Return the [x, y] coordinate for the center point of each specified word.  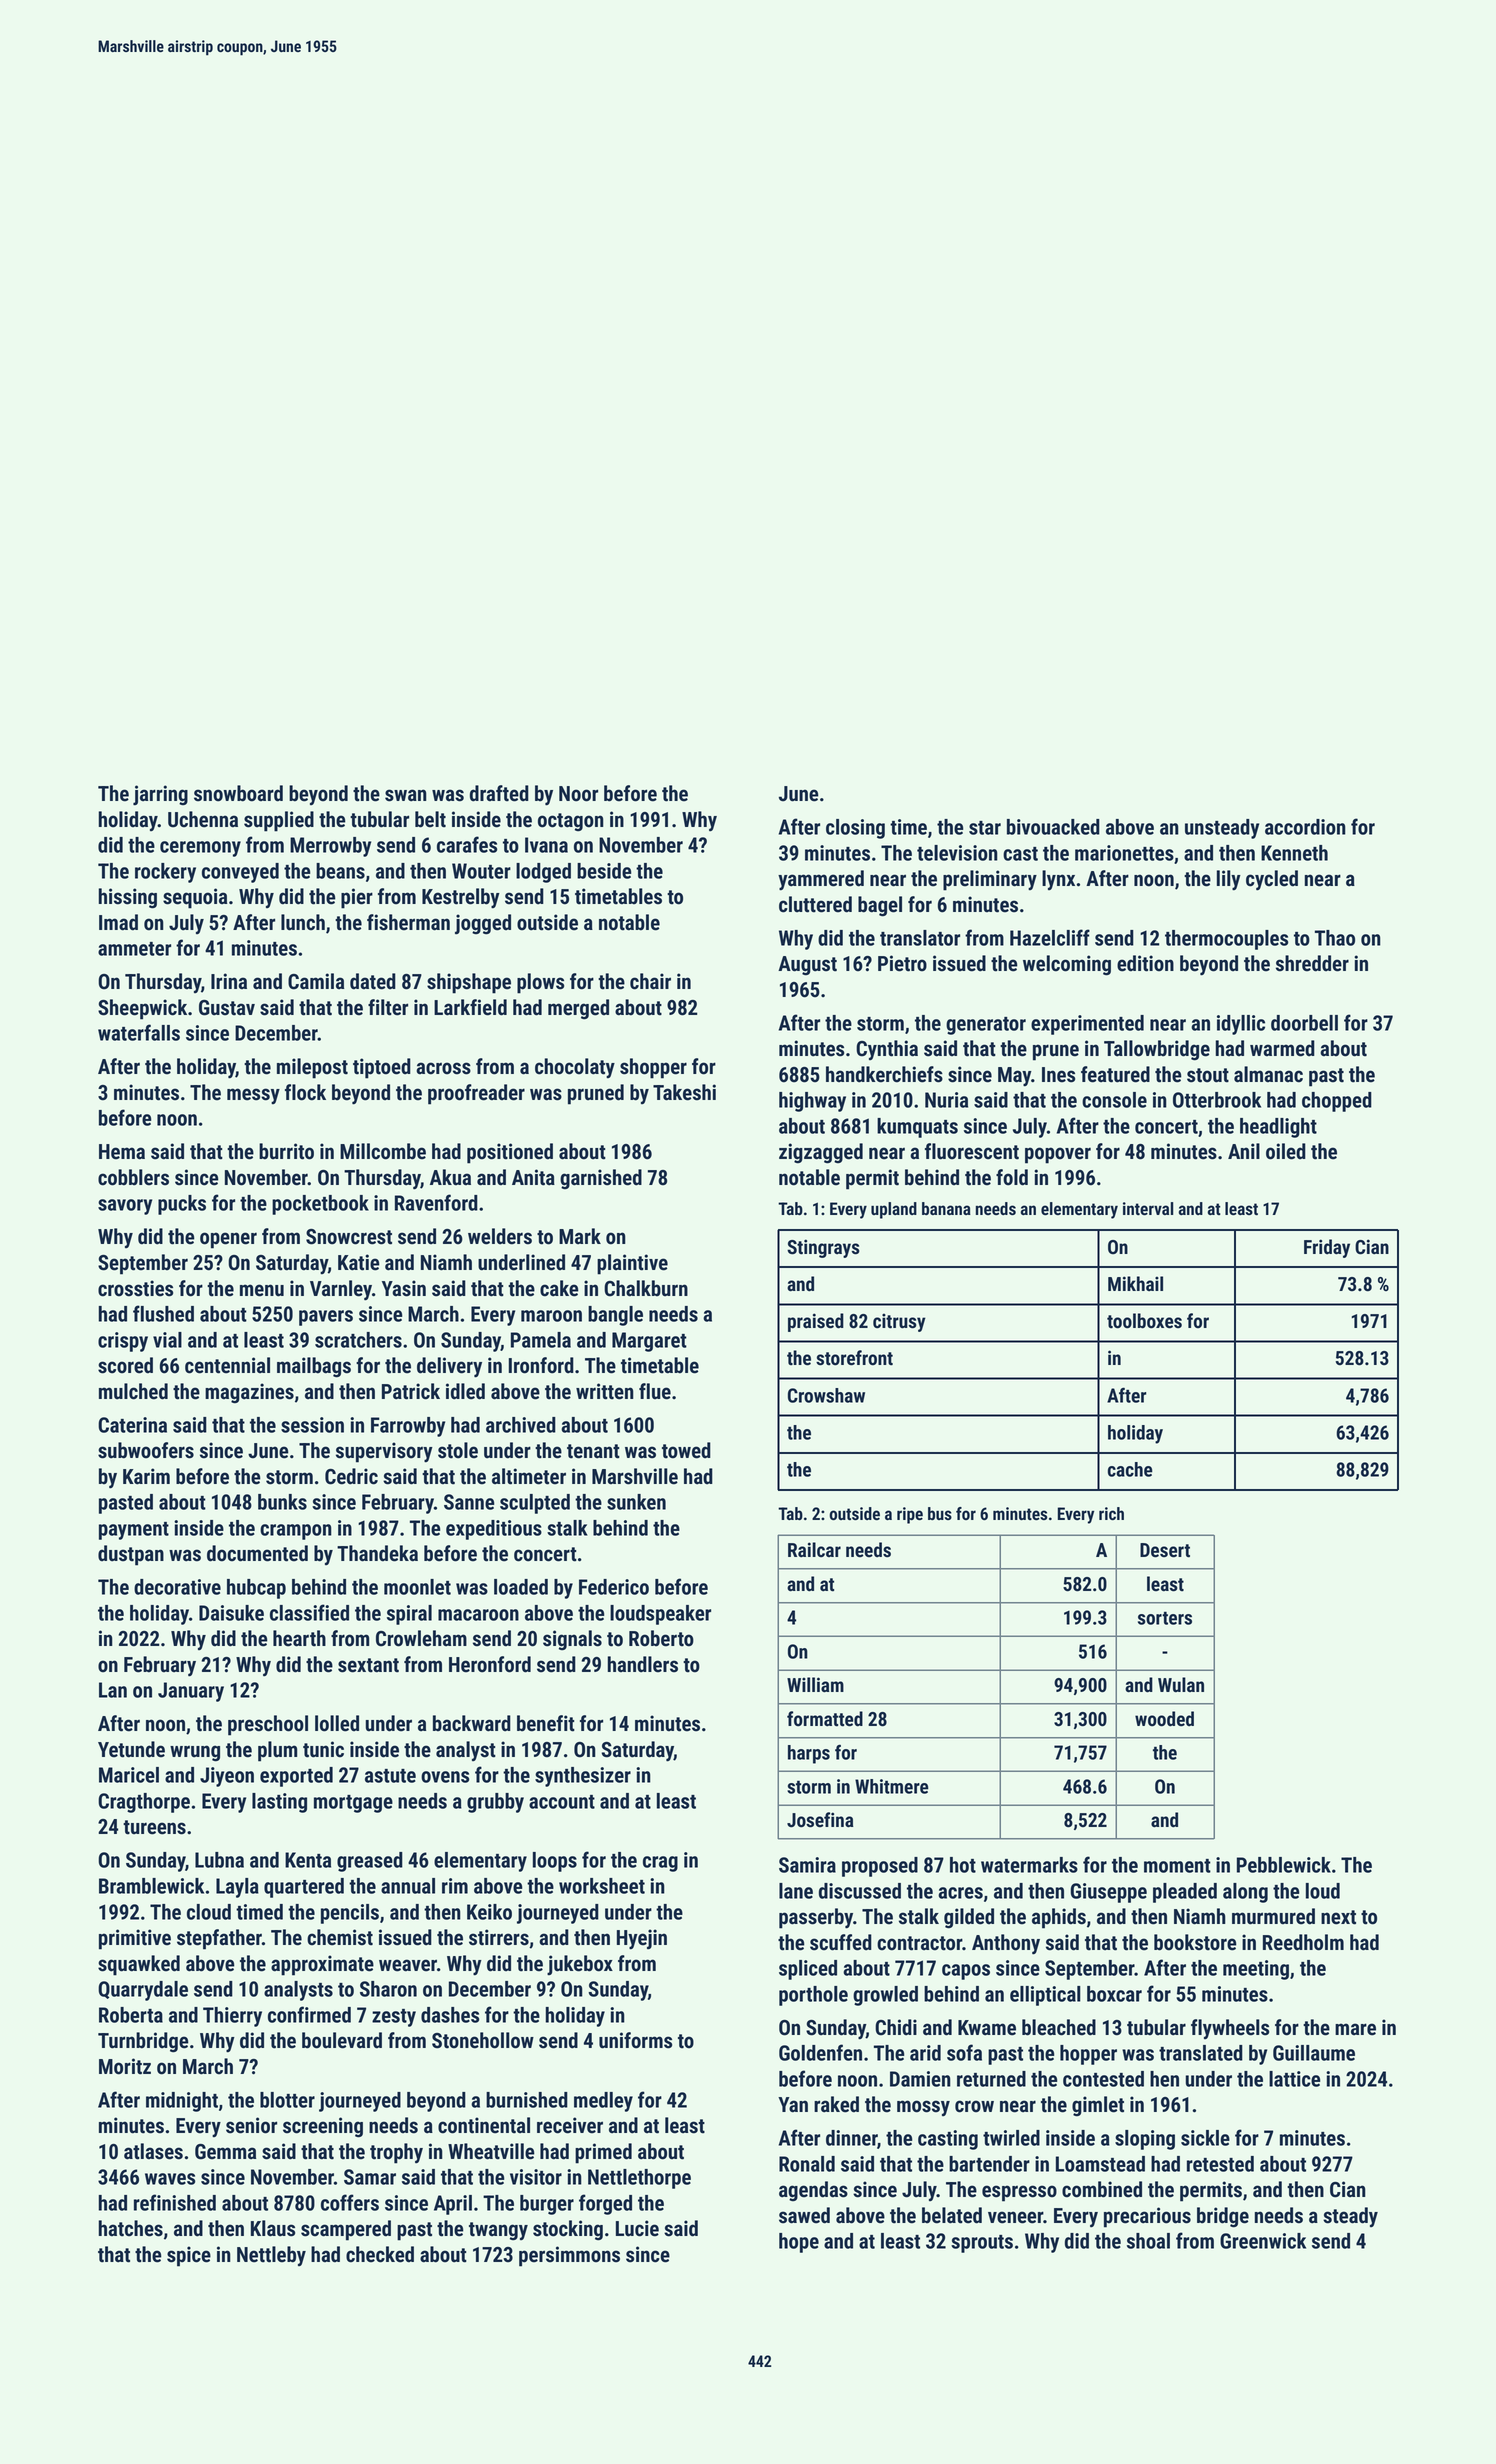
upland [894, 1210]
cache [1130, 1469]
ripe [910, 1515]
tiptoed [382, 1068]
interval [1148, 1208]
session [312, 1425]
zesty [394, 2018]
